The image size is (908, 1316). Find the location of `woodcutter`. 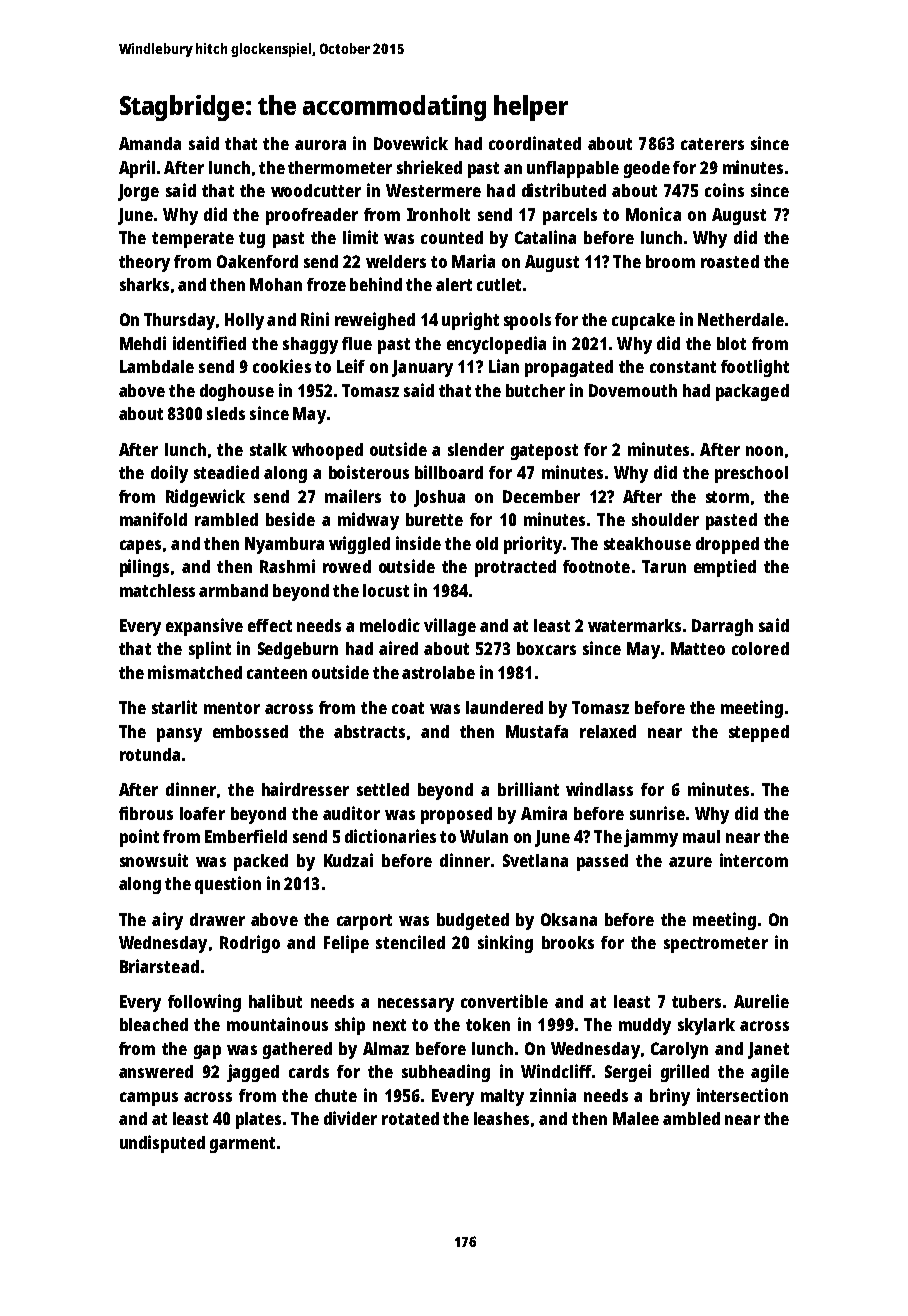

woodcutter is located at coordinates (316, 190).
